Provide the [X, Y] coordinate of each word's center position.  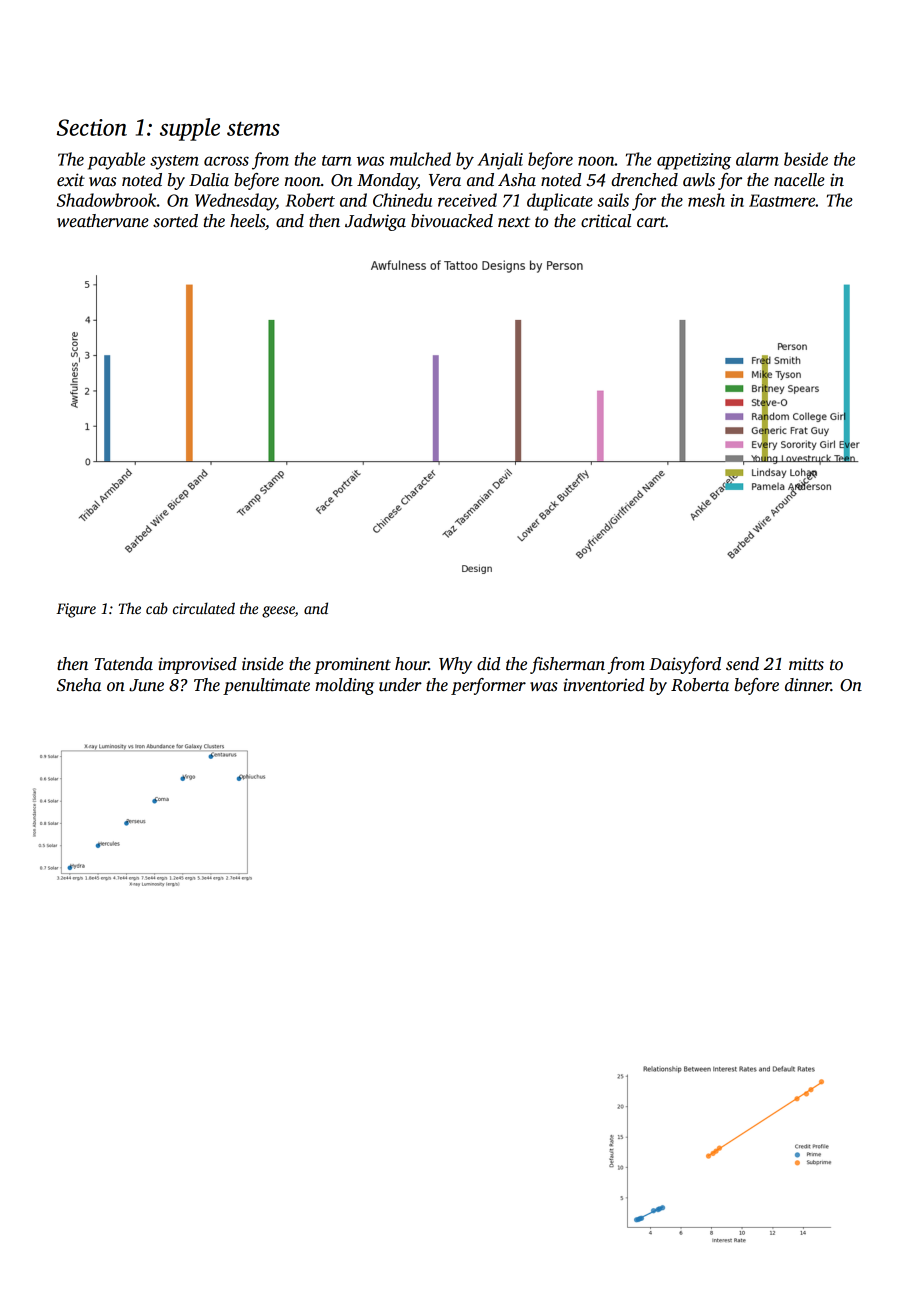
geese [278, 612]
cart [651, 222]
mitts [806, 664]
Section [92, 127]
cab [157, 608]
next [514, 222]
